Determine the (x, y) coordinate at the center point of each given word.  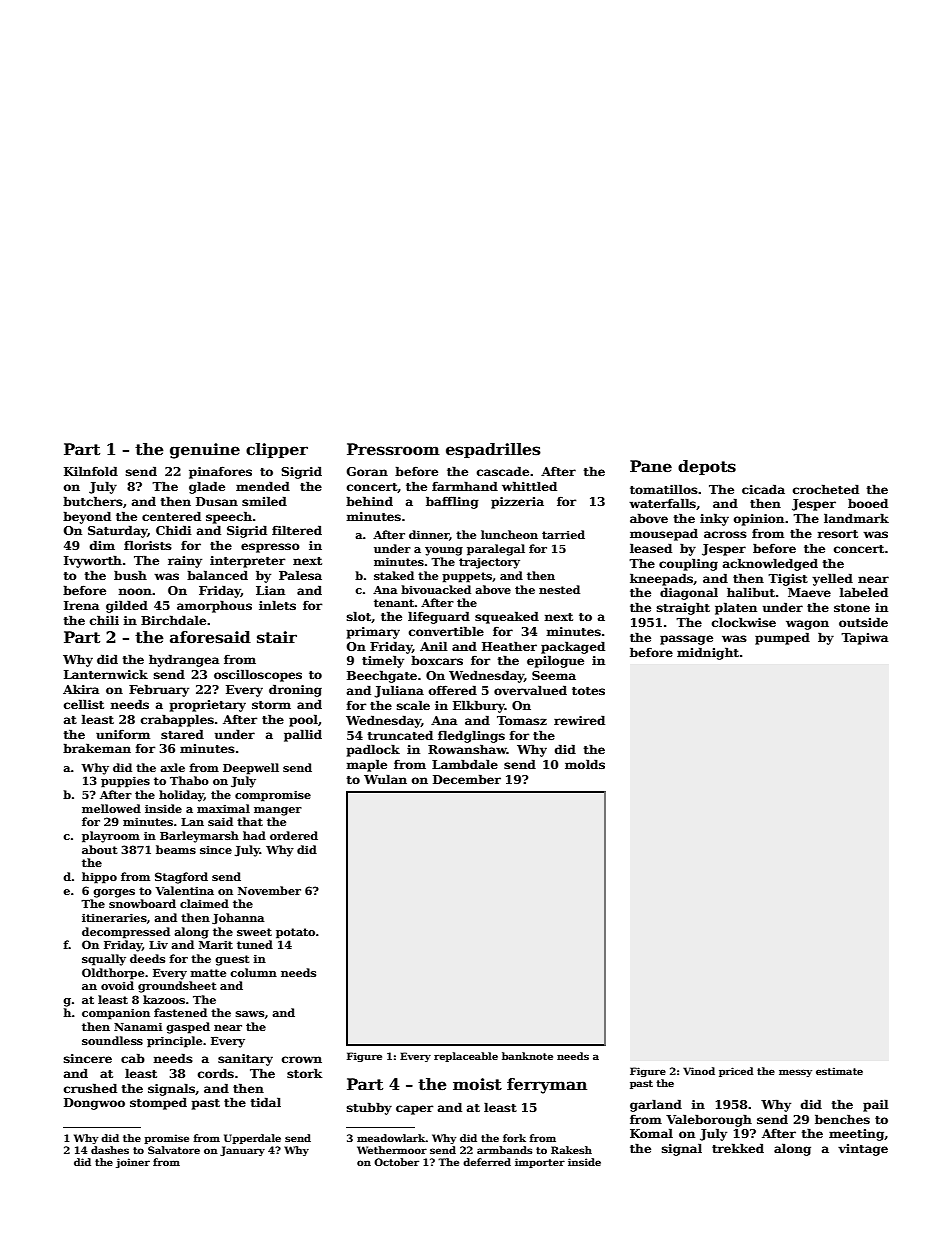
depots (707, 467)
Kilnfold (91, 471)
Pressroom (393, 449)
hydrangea (184, 660)
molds (585, 764)
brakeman (97, 748)
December (467, 779)
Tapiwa (864, 639)
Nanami (138, 1027)
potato (295, 933)
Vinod (699, 1071)
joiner (133, 1163)
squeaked (507, 617)
